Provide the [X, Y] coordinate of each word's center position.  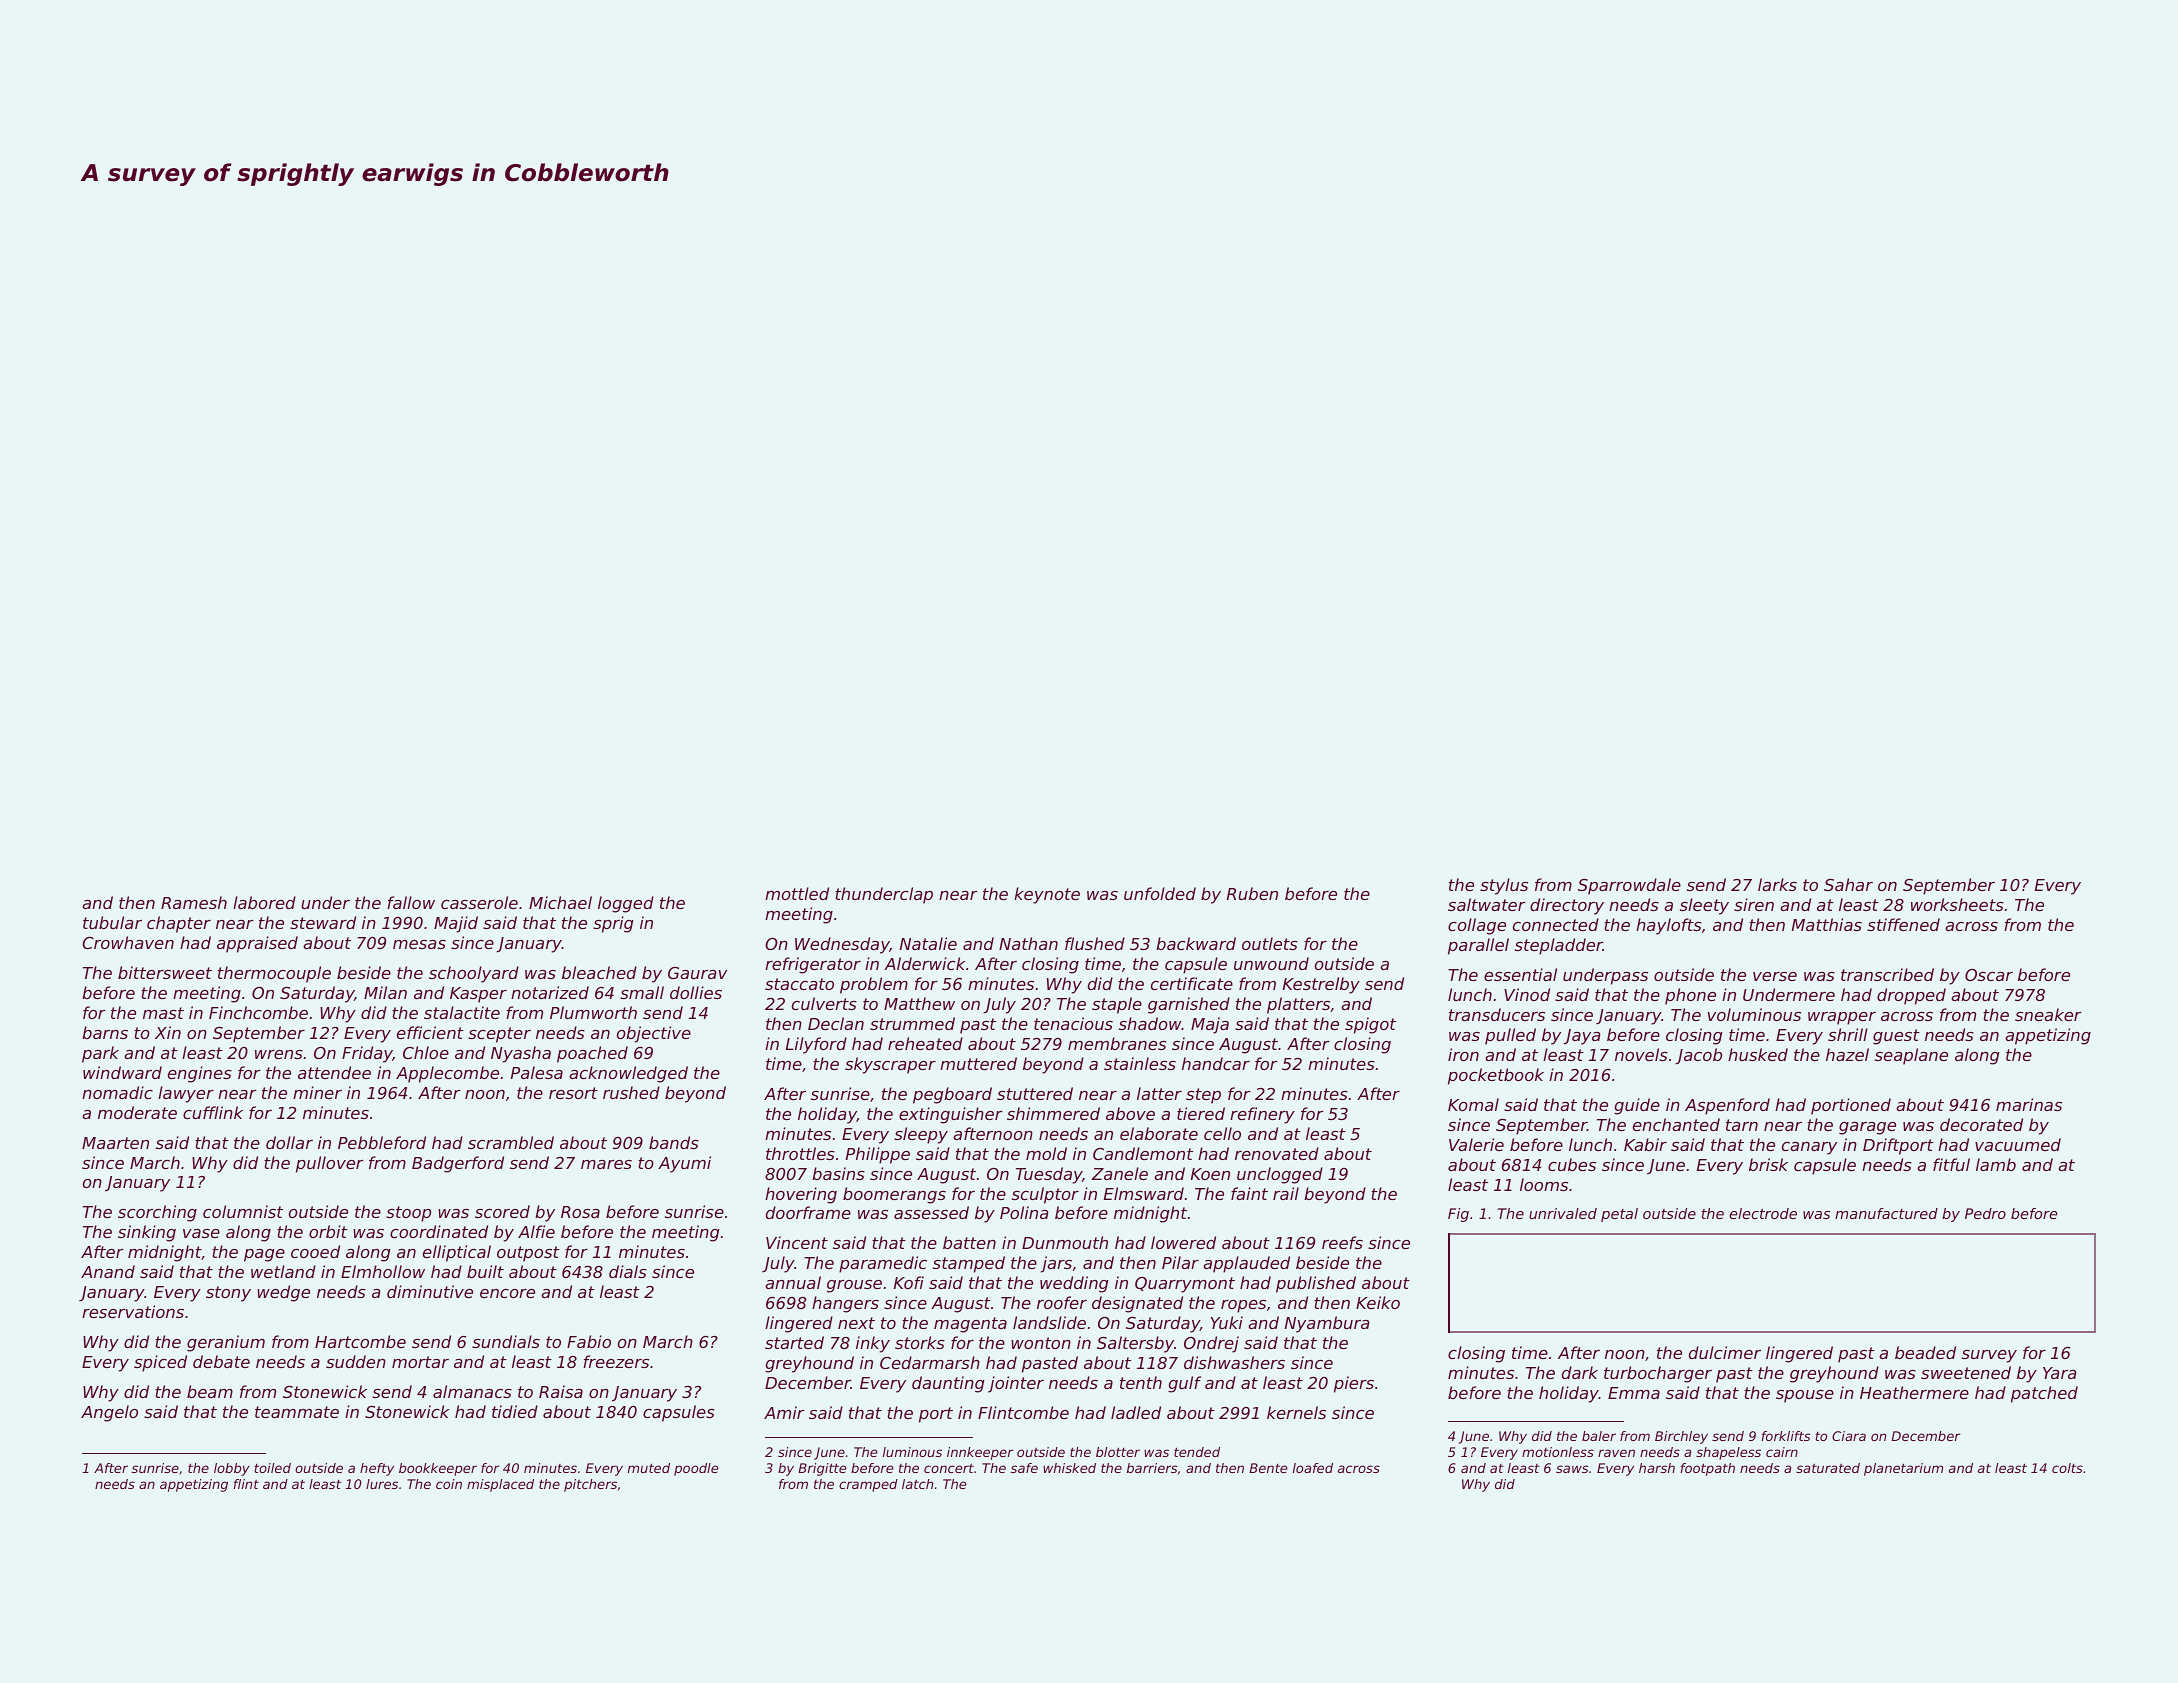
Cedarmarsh [930, 1362]
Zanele [1119, 1173]
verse [1775, 976]
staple [1117, 1005]
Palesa [537, 1072]
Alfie [536, 1231]
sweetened [1966, 1372]
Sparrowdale [1629, 886]
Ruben [1252, 893]
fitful [1951, 1164]
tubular [112, 922]
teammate [297, 1412]
